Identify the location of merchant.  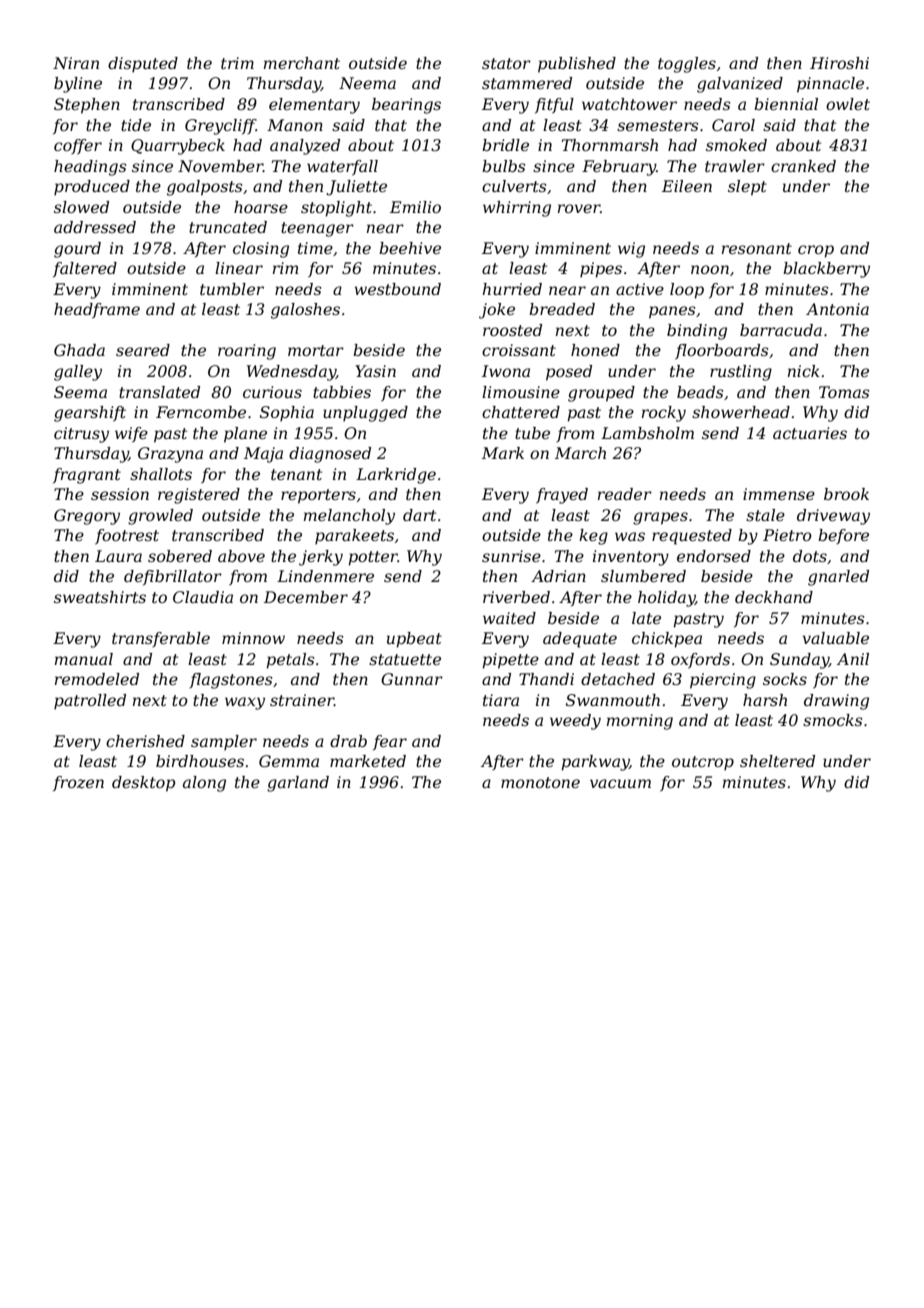
(302, 63).
